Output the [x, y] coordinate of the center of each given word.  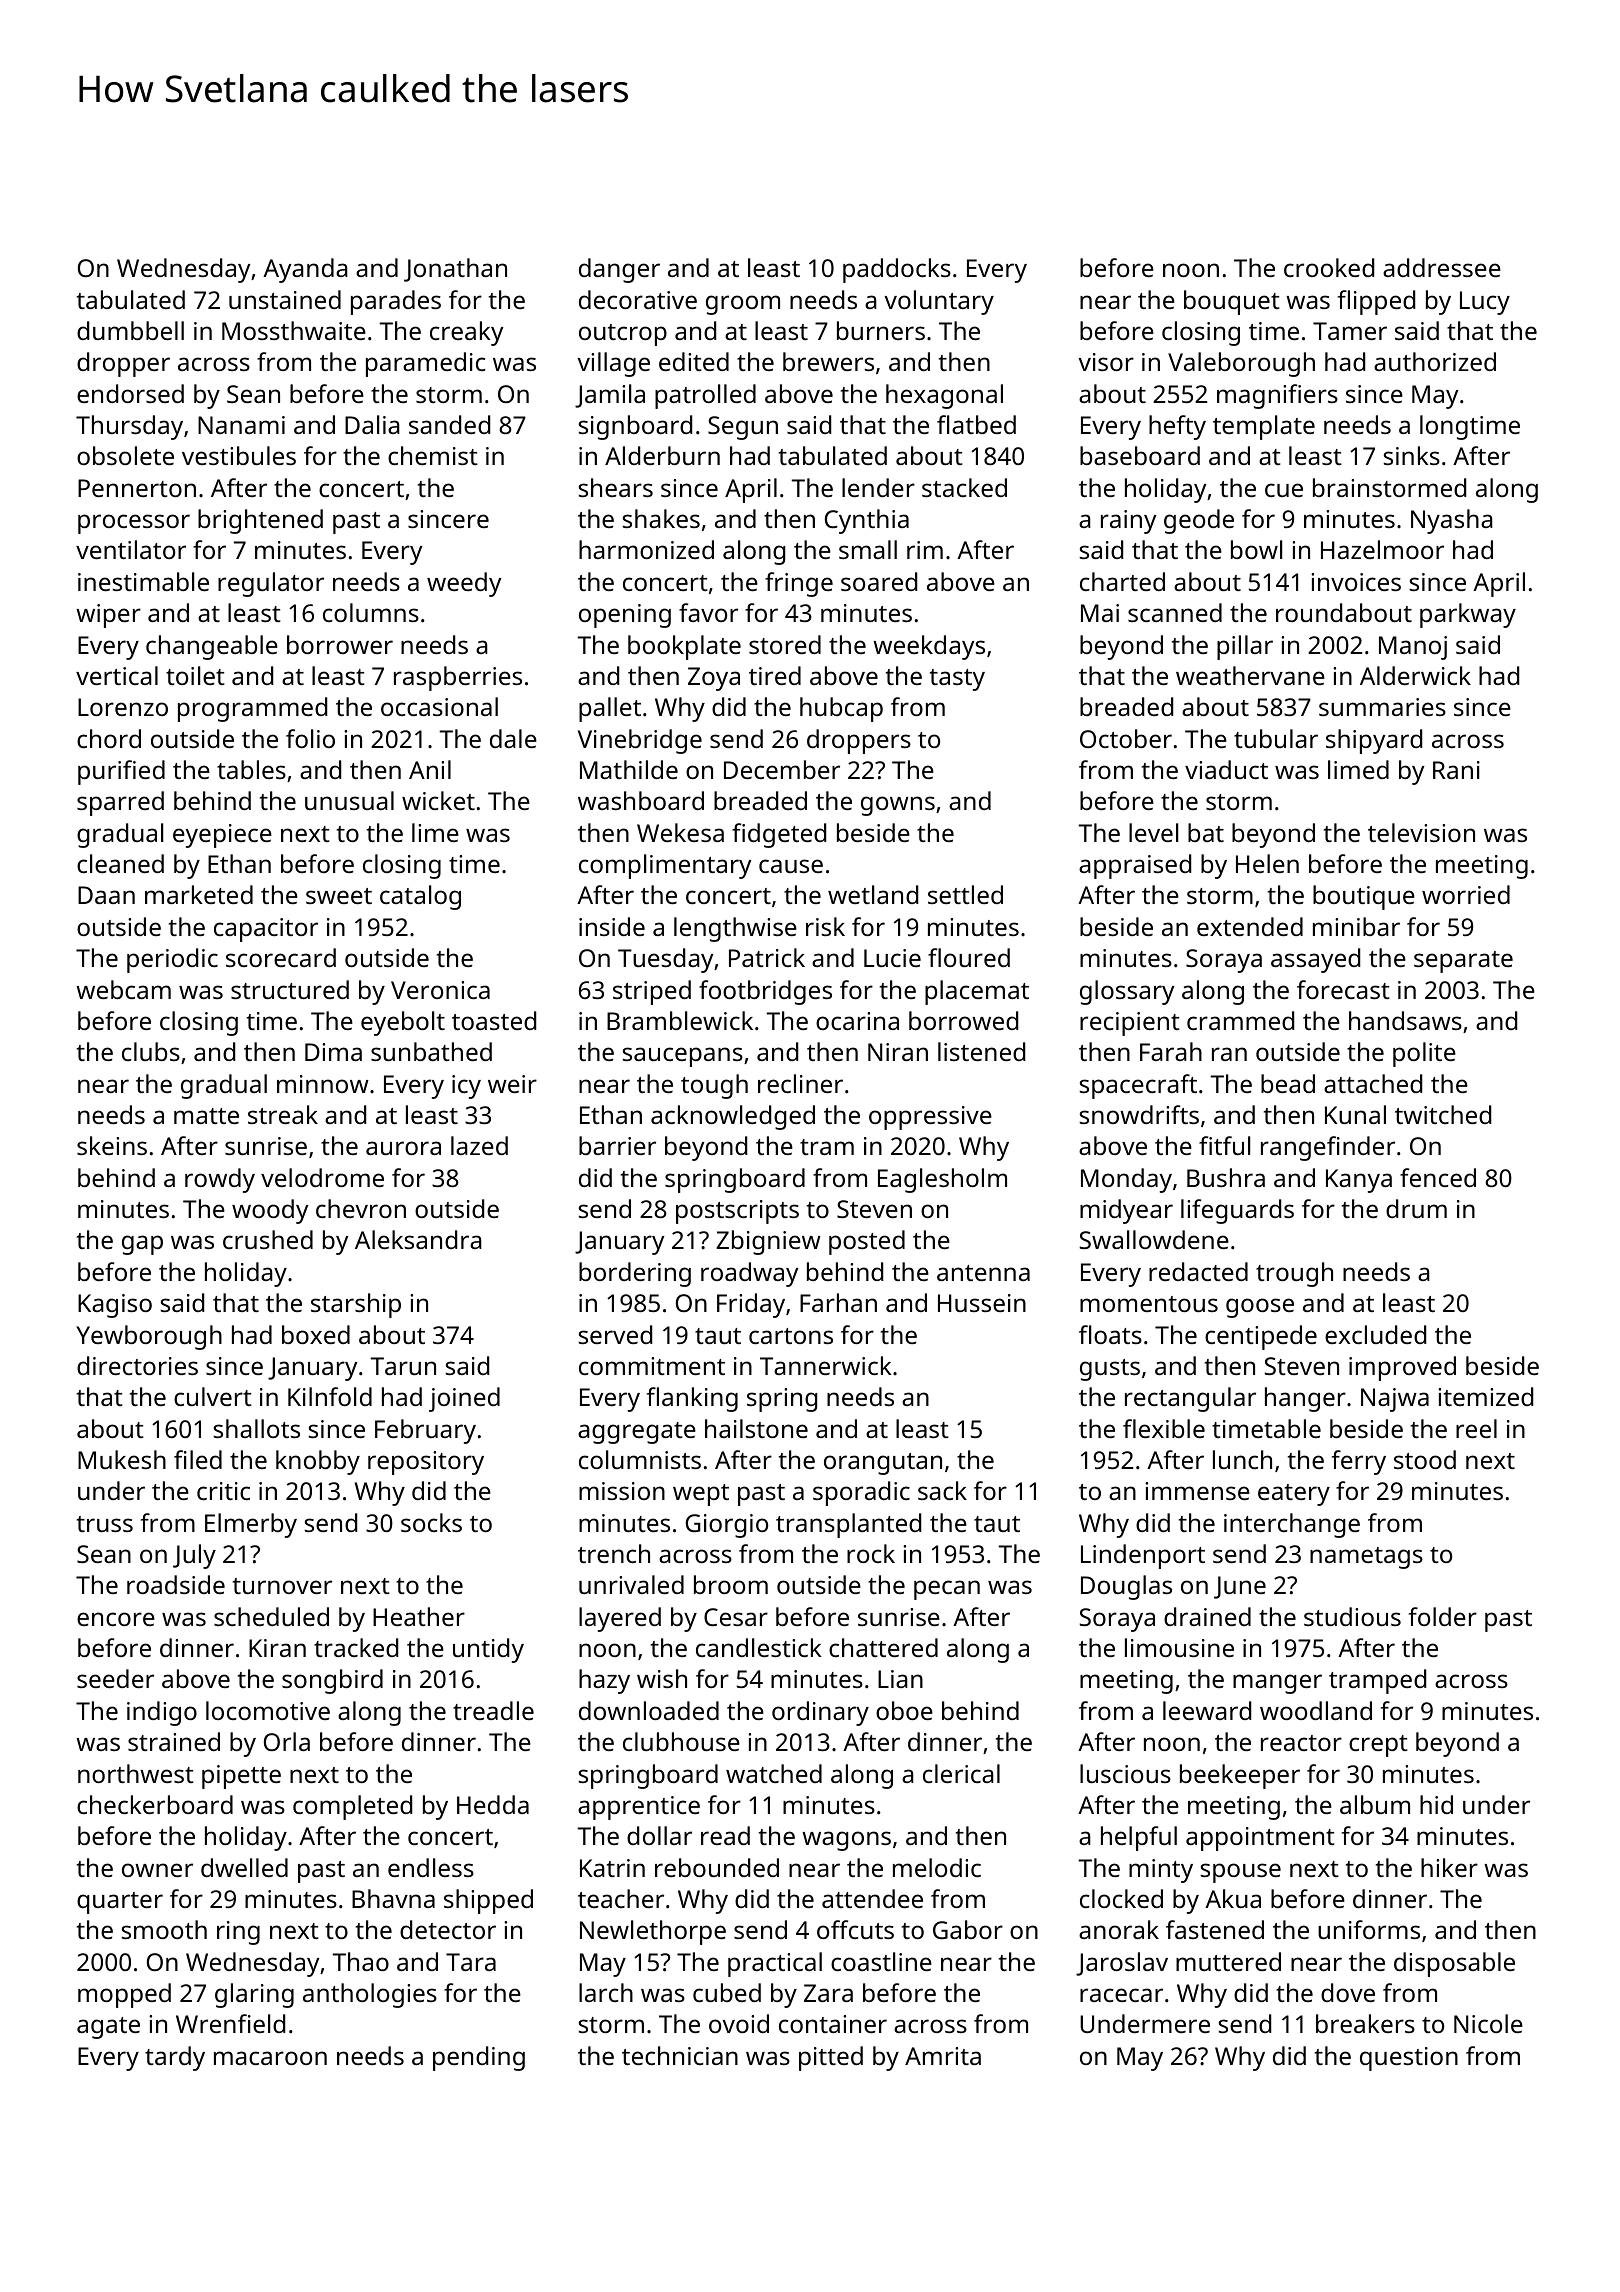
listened [981, 1051]
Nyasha [1452, 521]
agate [108, 2028]
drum [1416, 1208]
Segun [743, 428]
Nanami [241, 425]
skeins [112, 1145]
